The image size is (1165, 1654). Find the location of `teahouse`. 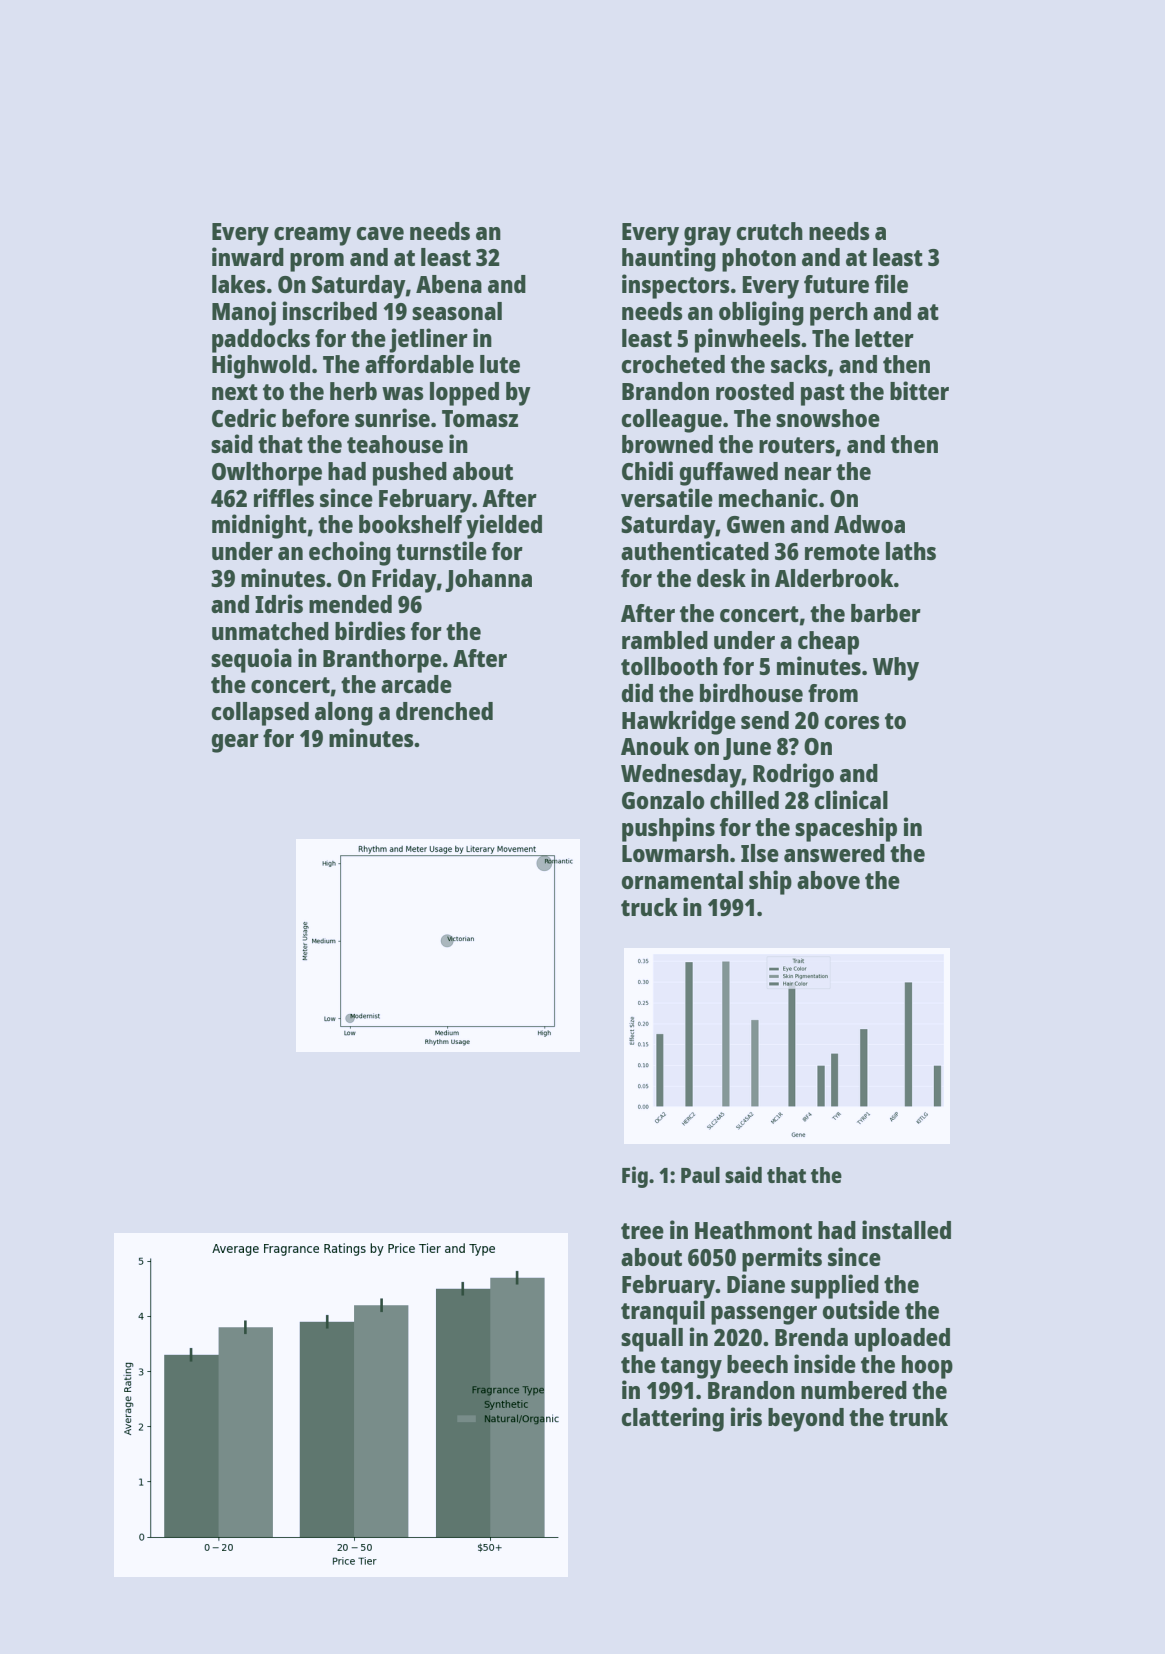

teahouse is located at coordinates (395, 444).
